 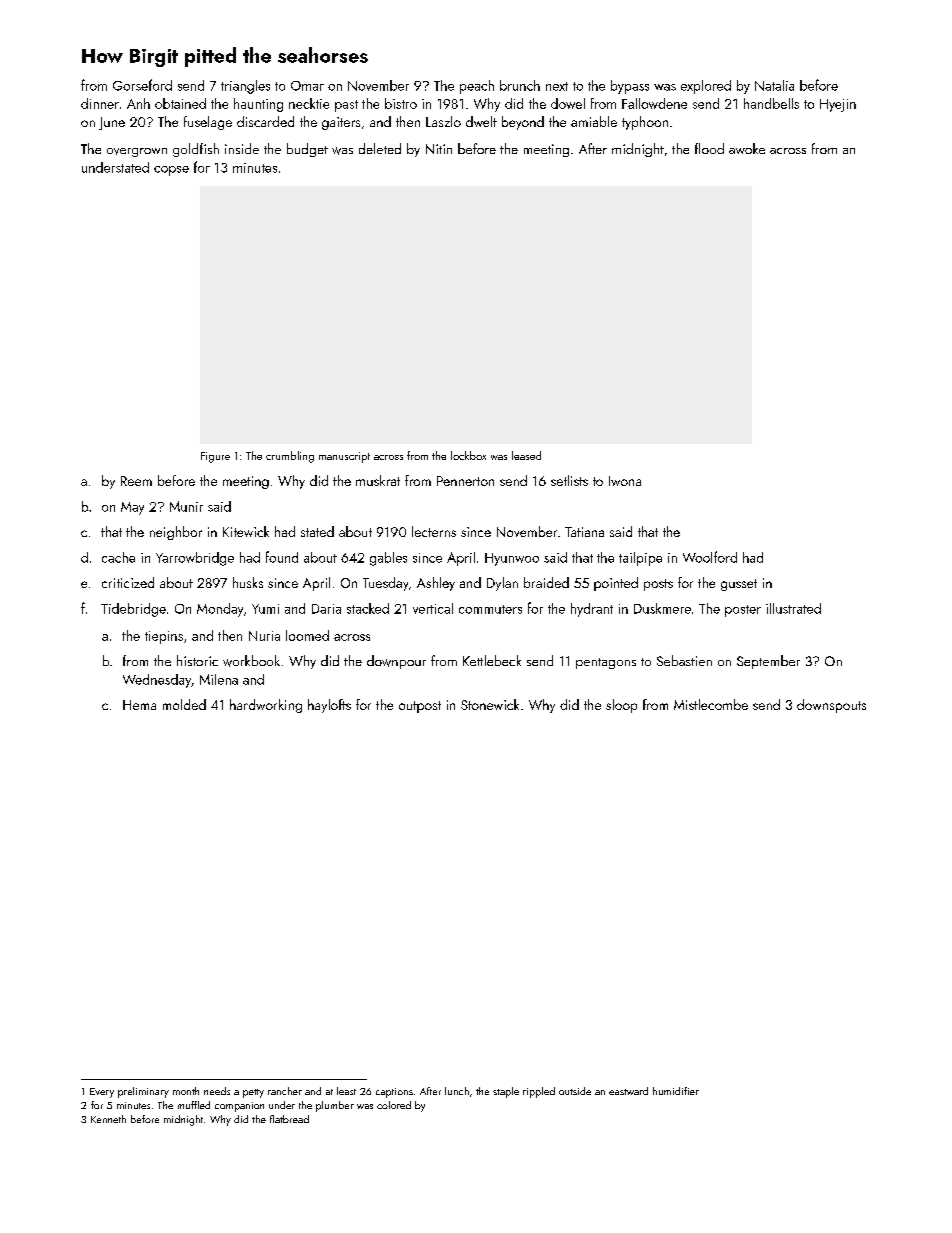 What do you see at coordinates (621, 706) in the image?
I see `sloop` at bounding box center [621, 706].
